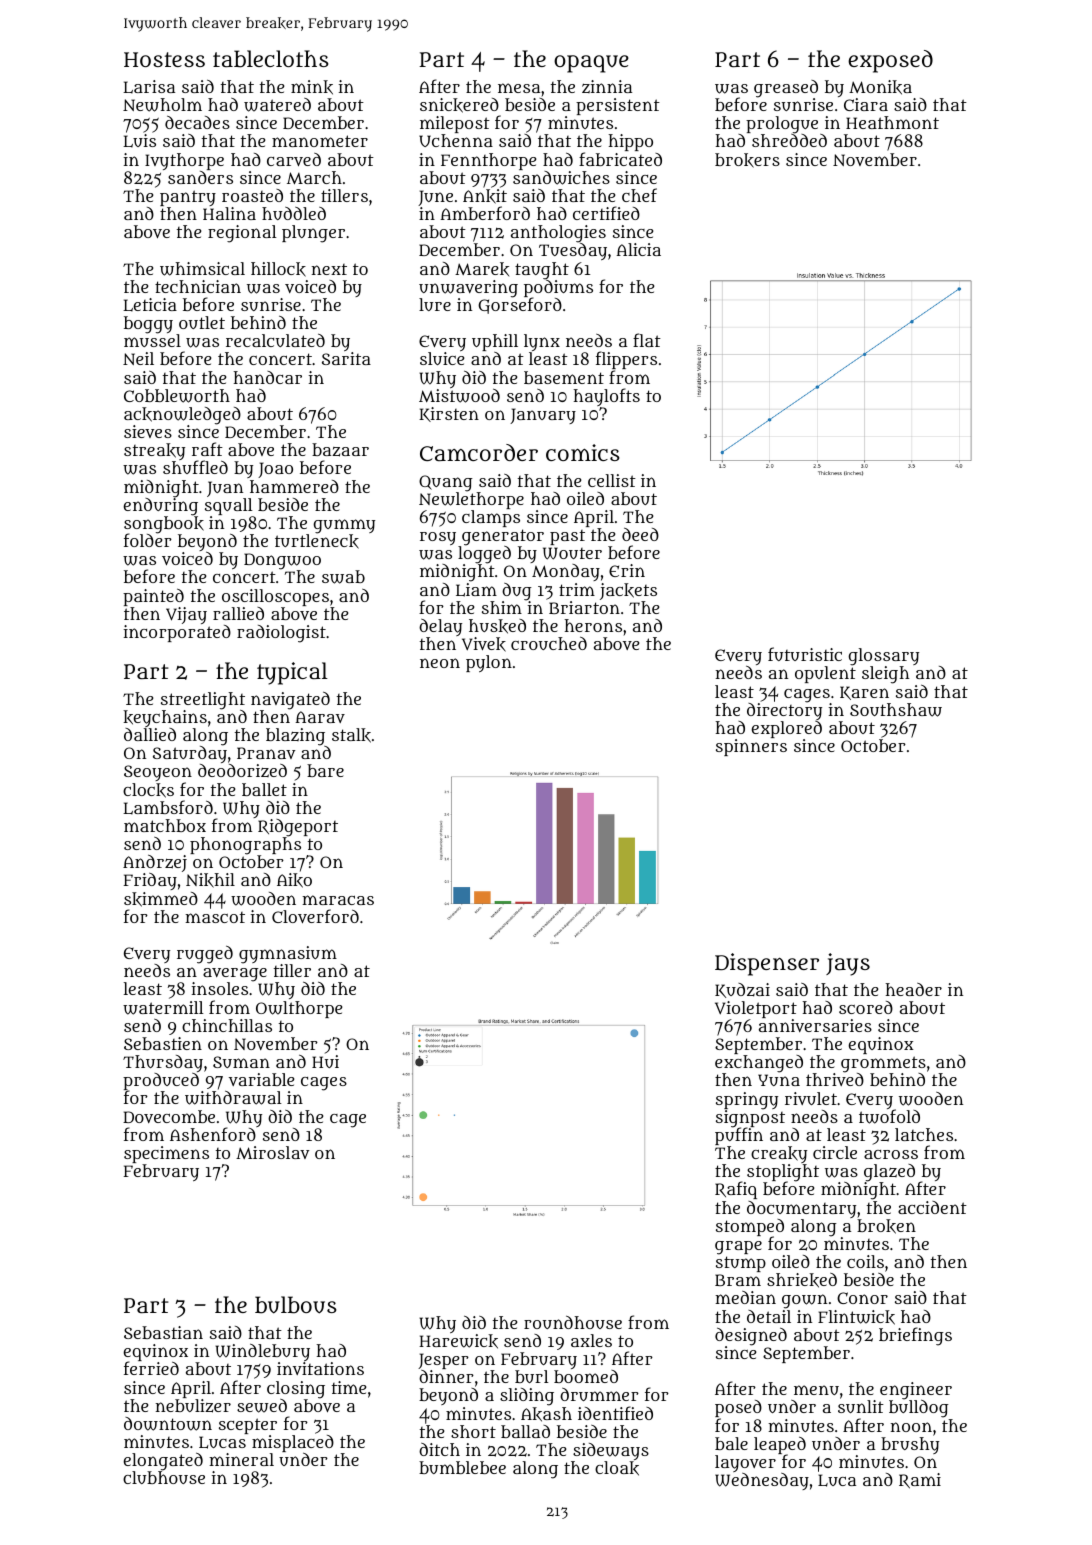 Image resolution: width=1092 pixels, height=1545 pixels. What do you see at coordinates (489, 663) in the document?
I see `pylon` at bounding box center [489, 663].
